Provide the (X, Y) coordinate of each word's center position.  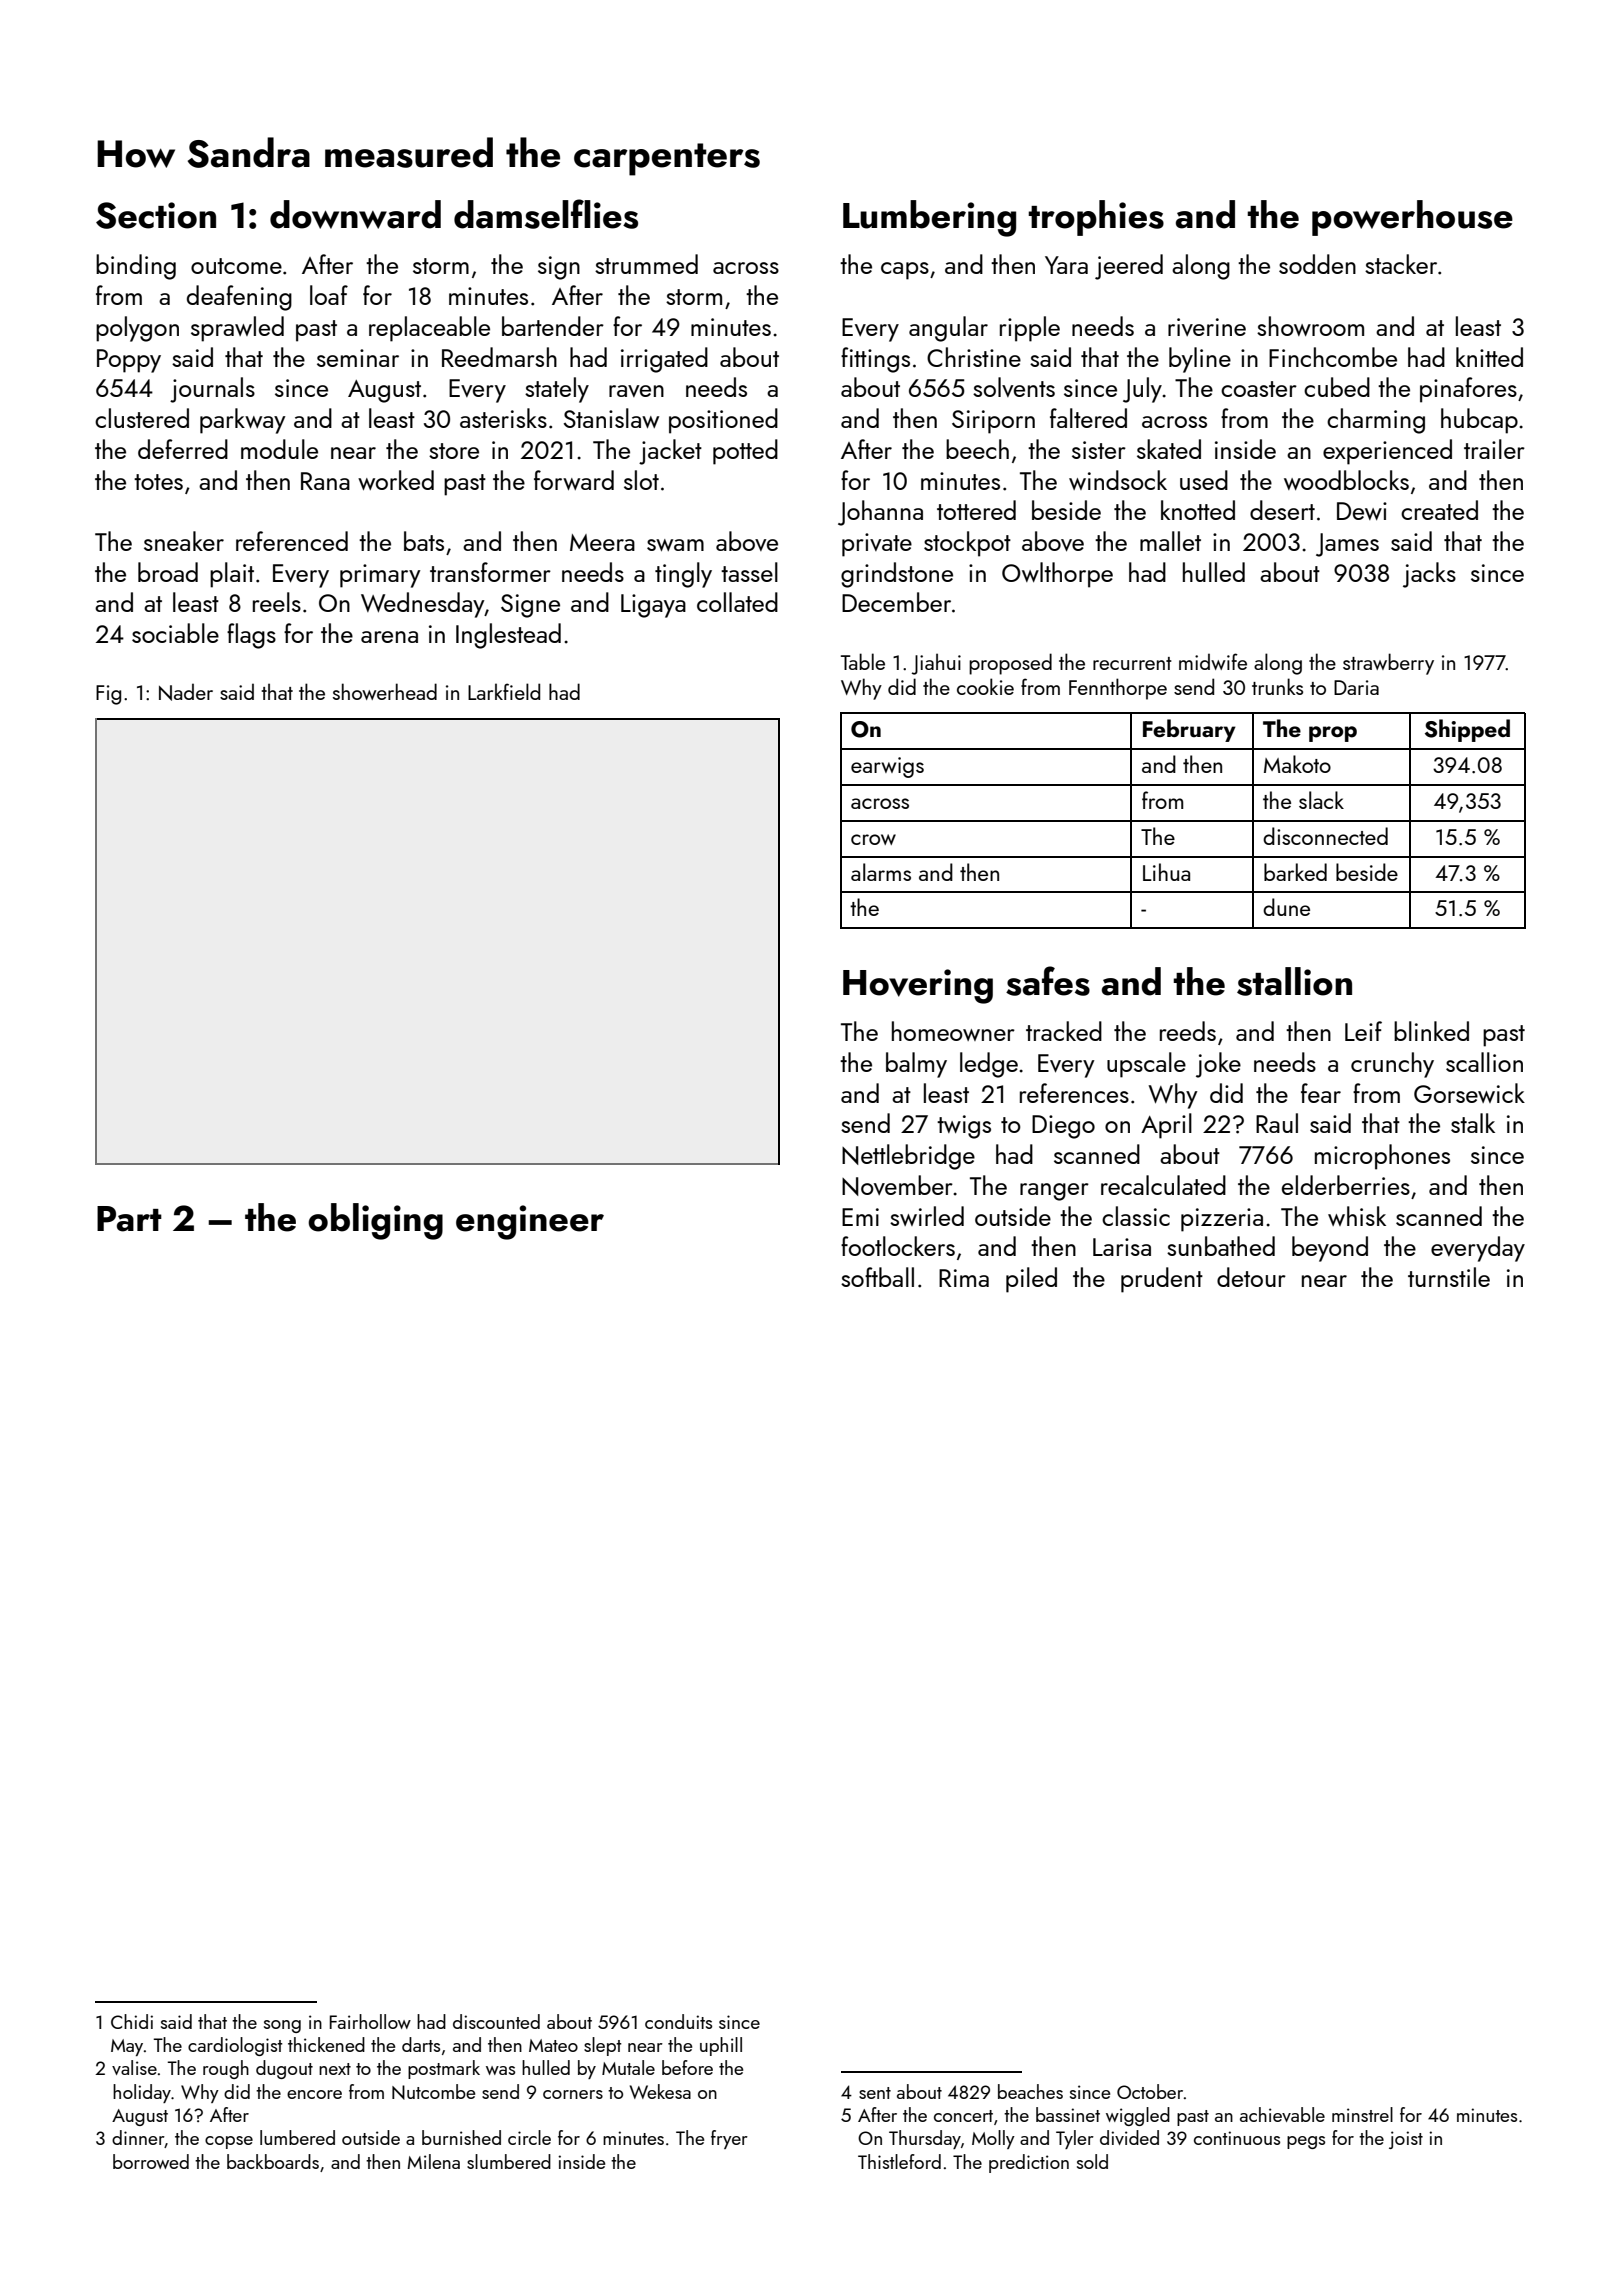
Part (129, 1219)
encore (314, 2094)
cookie (985, 686)
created (1439, 510)
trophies (1096, 218)
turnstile (1449, 1277)
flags (251, 636)
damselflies (546, 214)
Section (156, 215)
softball (877, 1277)
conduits (678, 2021)
